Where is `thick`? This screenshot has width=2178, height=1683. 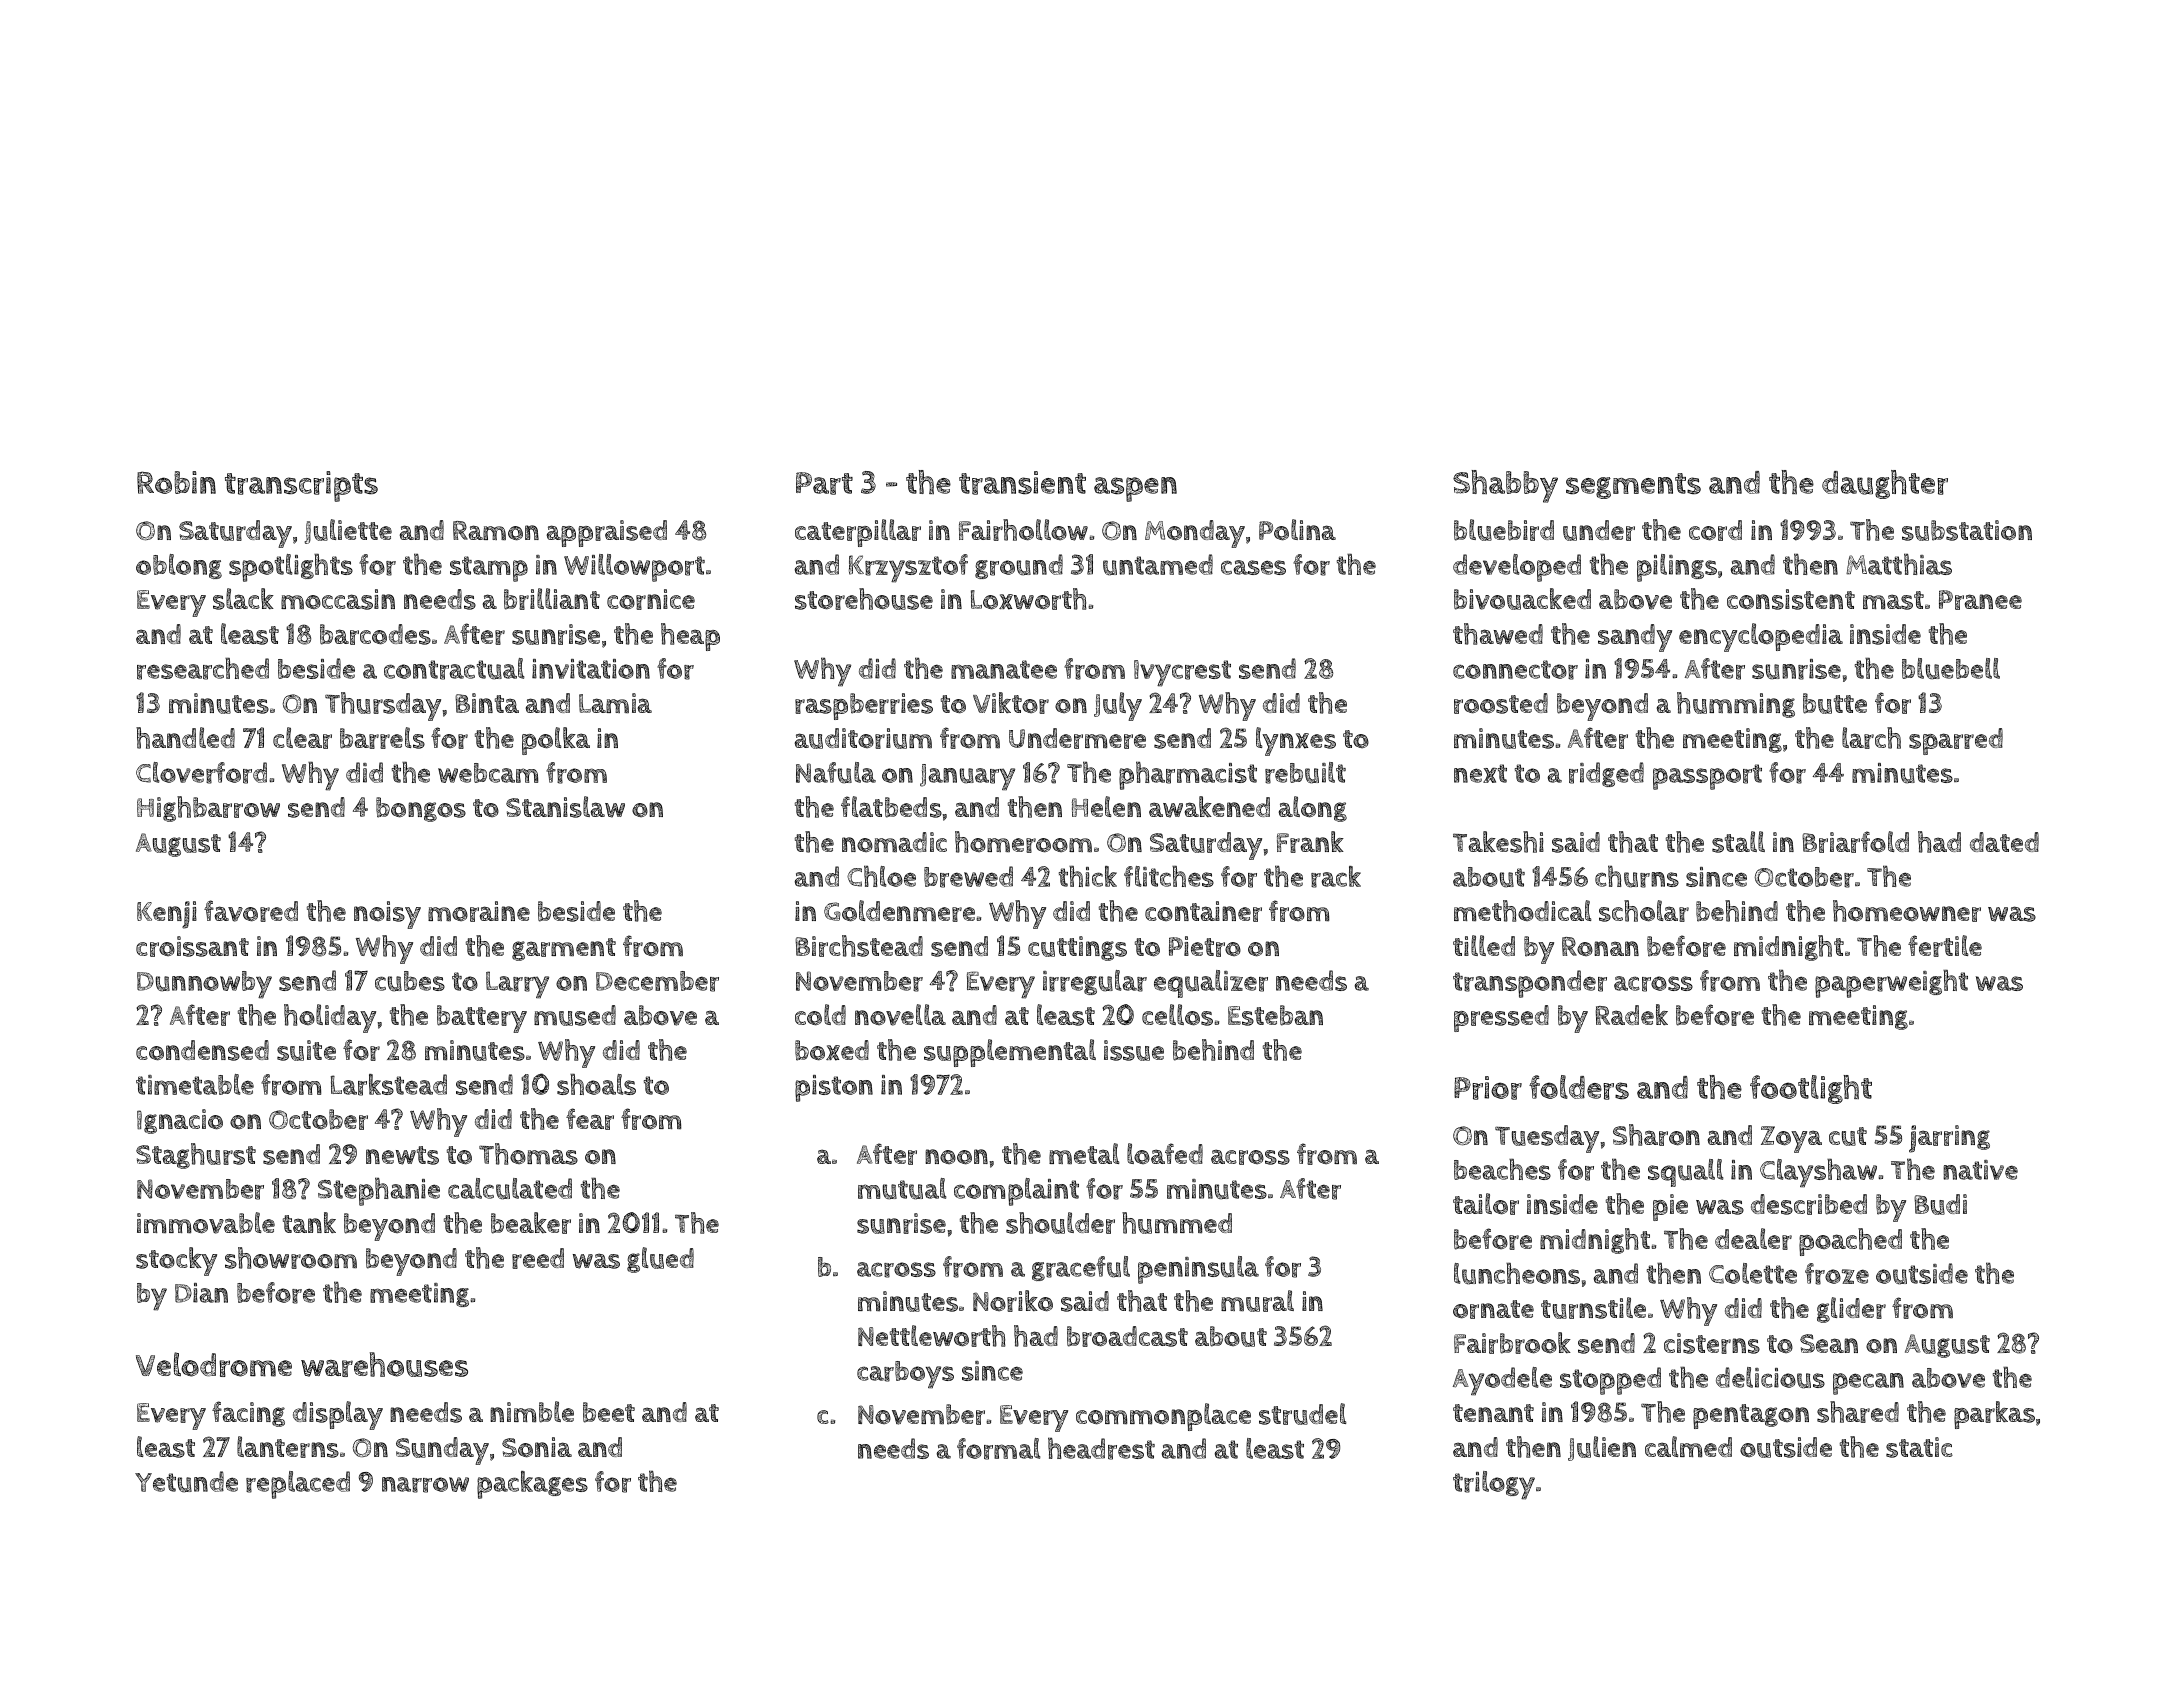 thick is located at coordinates (1088, 876).
